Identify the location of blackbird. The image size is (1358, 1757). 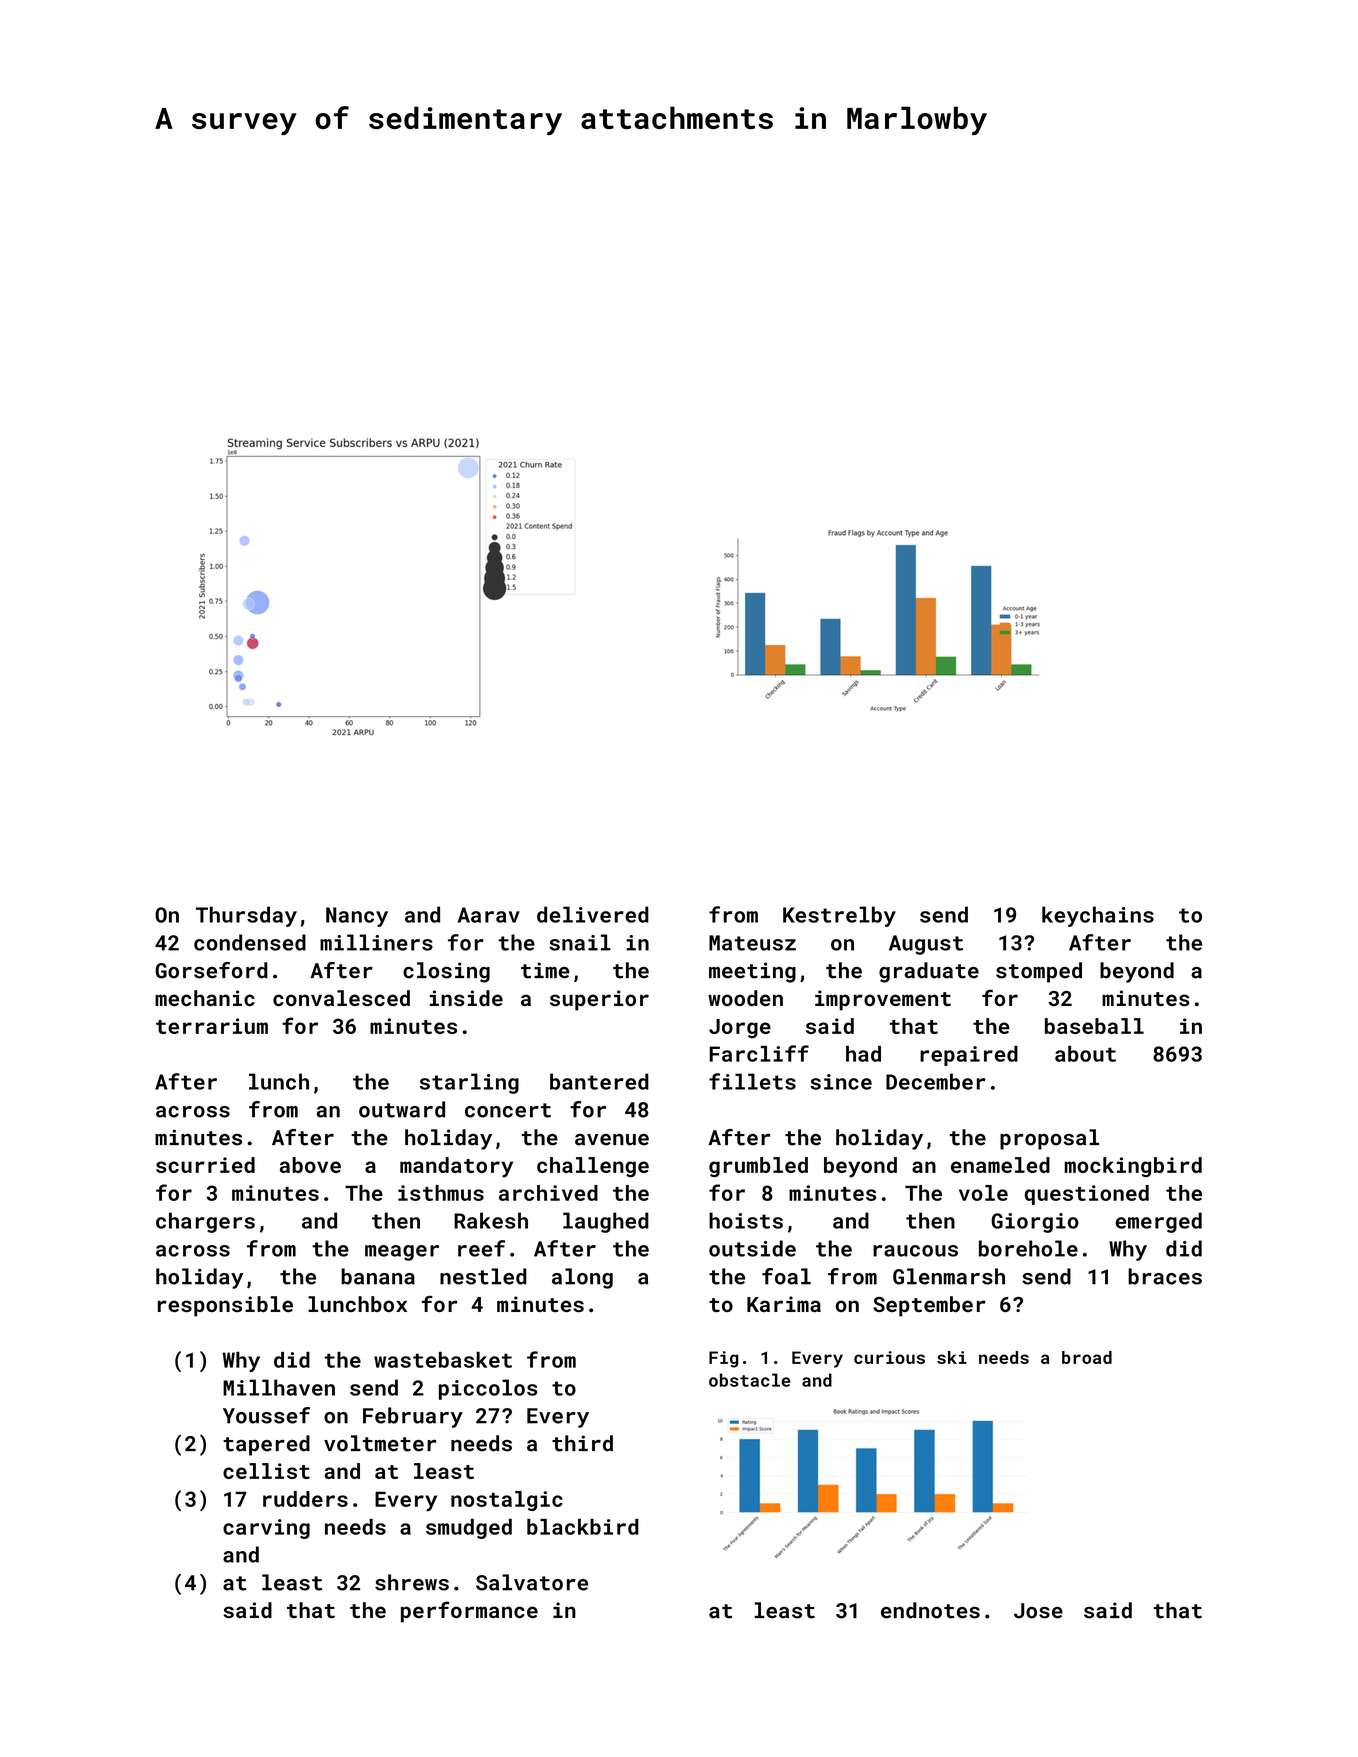
(583, 1527).
